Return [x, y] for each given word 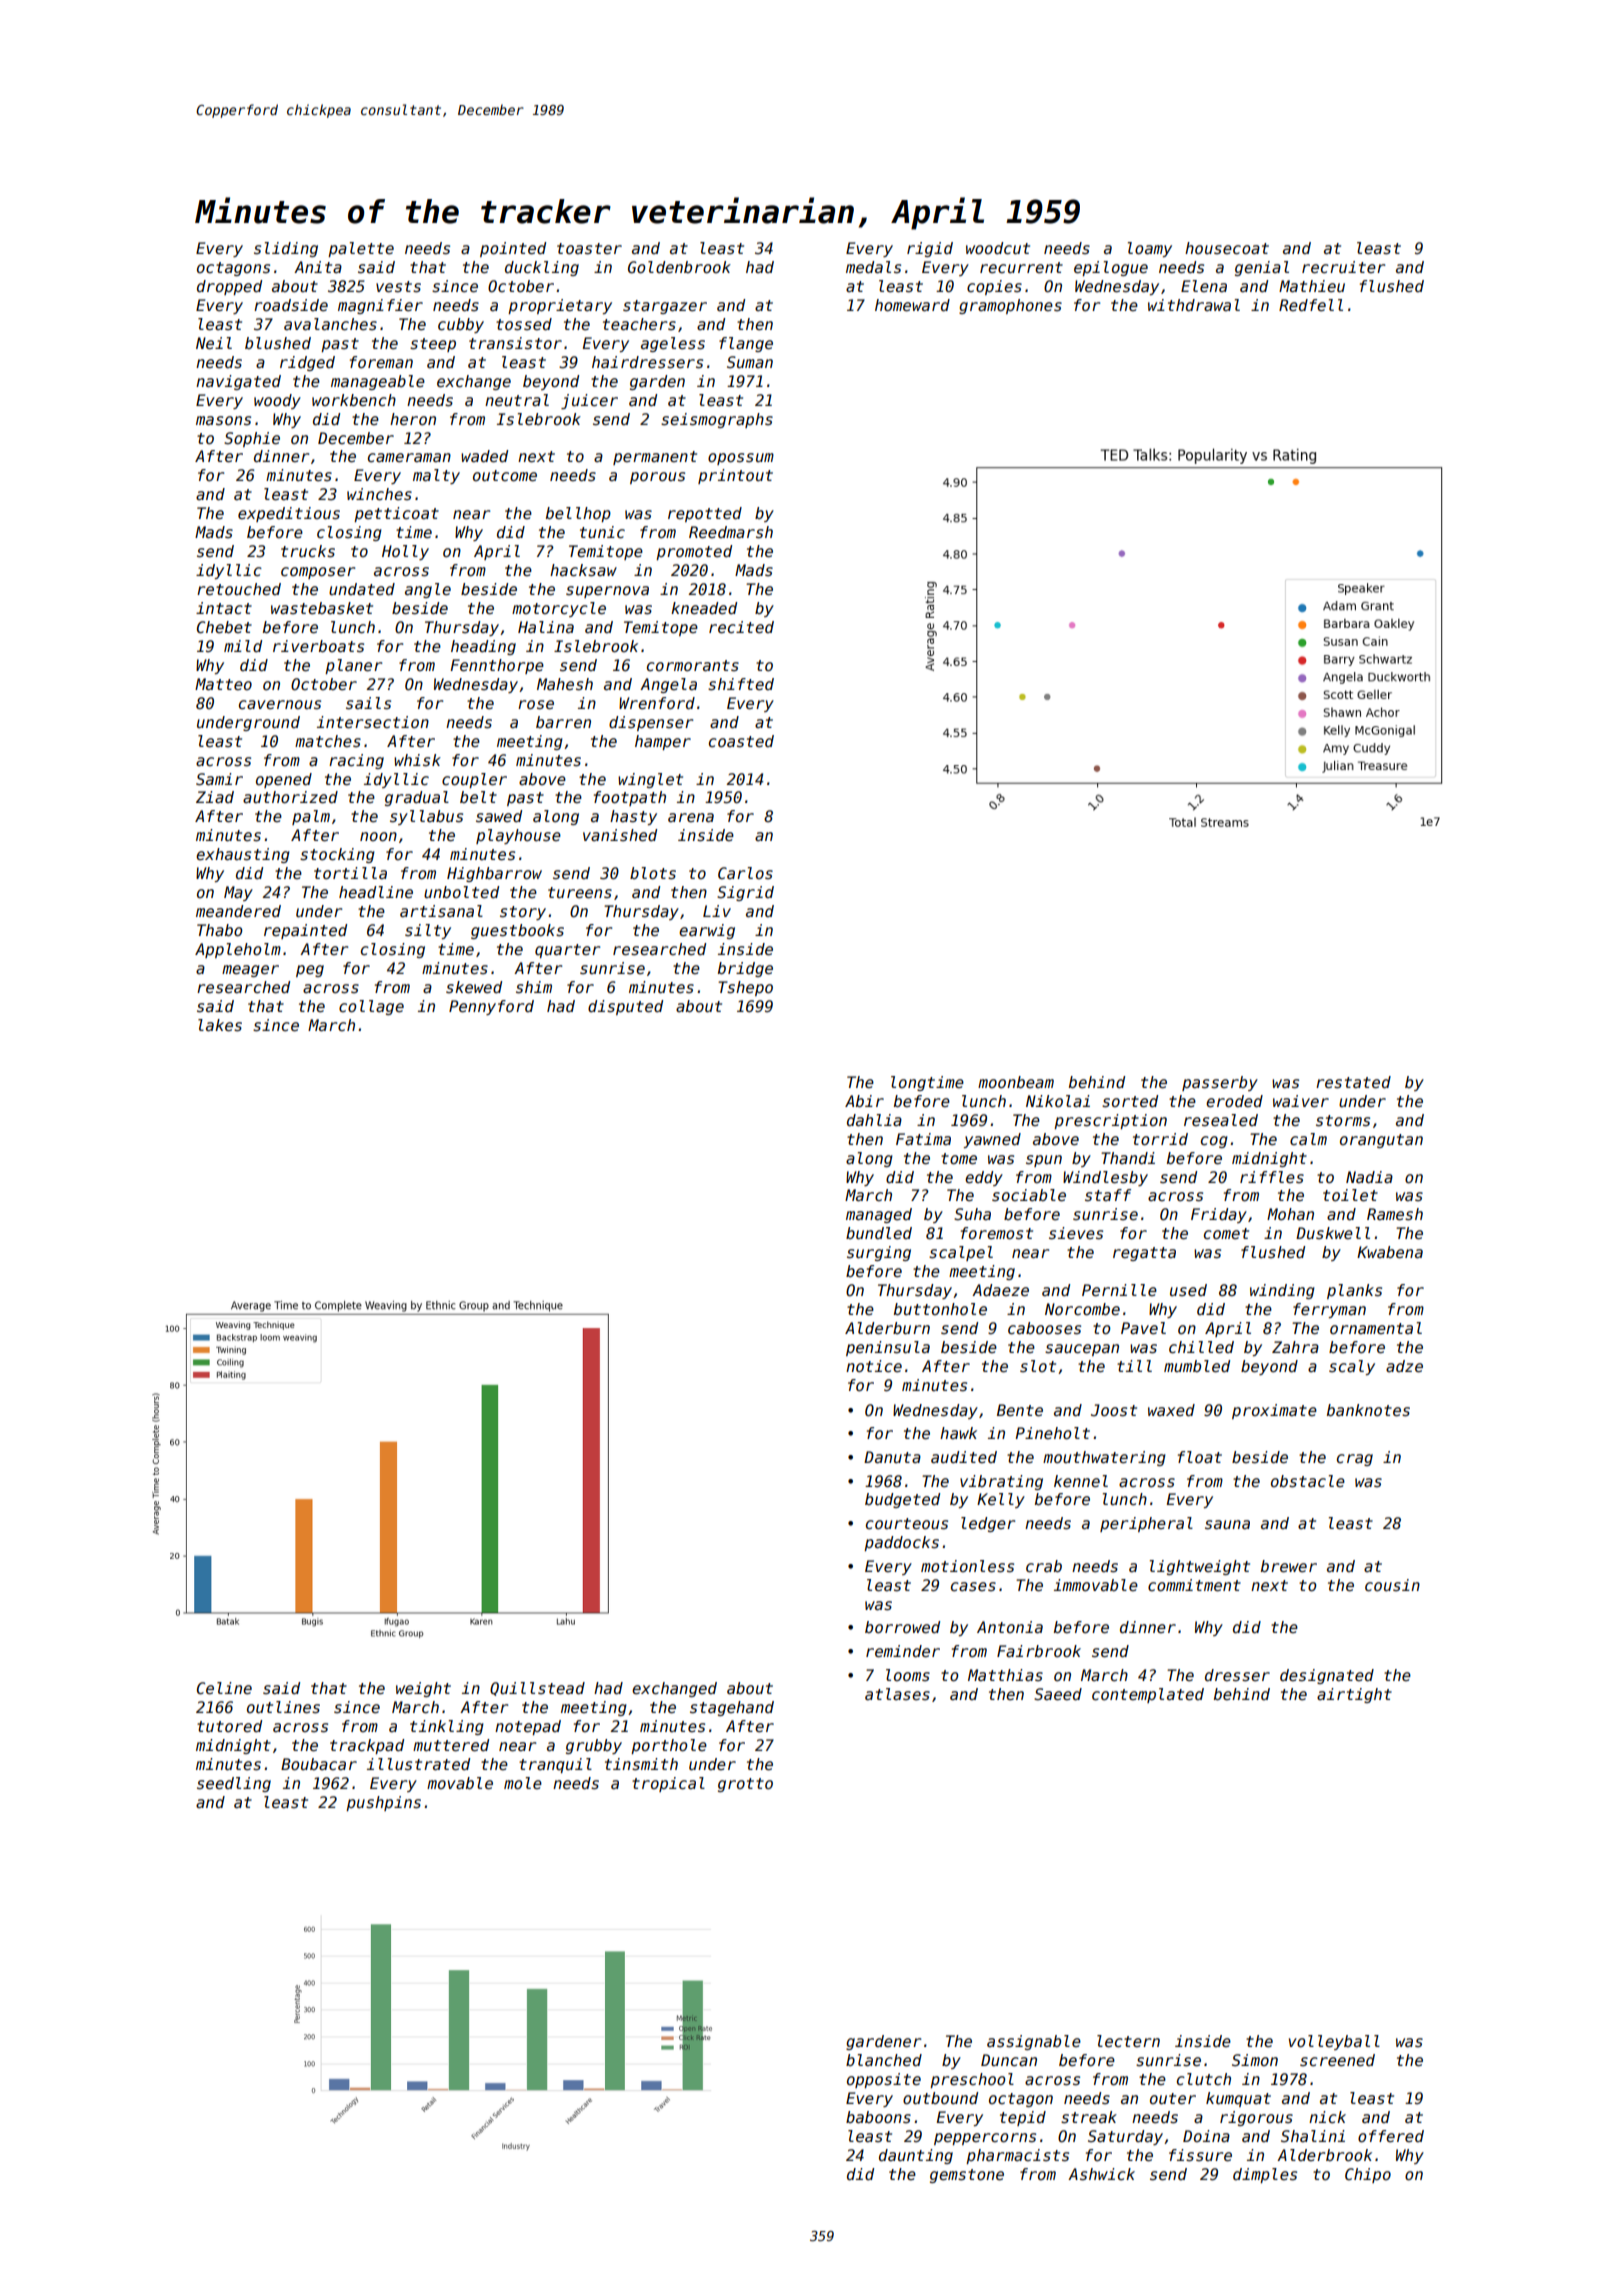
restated [1353, 1082]
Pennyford [491, 1007]
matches [328, 741]
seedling [234, 1784]
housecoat [1227, 248]
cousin [1392, 1585]
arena [691, 817]
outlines [283, 1707]
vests [398, 287]
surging [879, 1253]
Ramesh [1395, 1214]
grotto [745, 1785]
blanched [884, 2060]
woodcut [998, 248]
